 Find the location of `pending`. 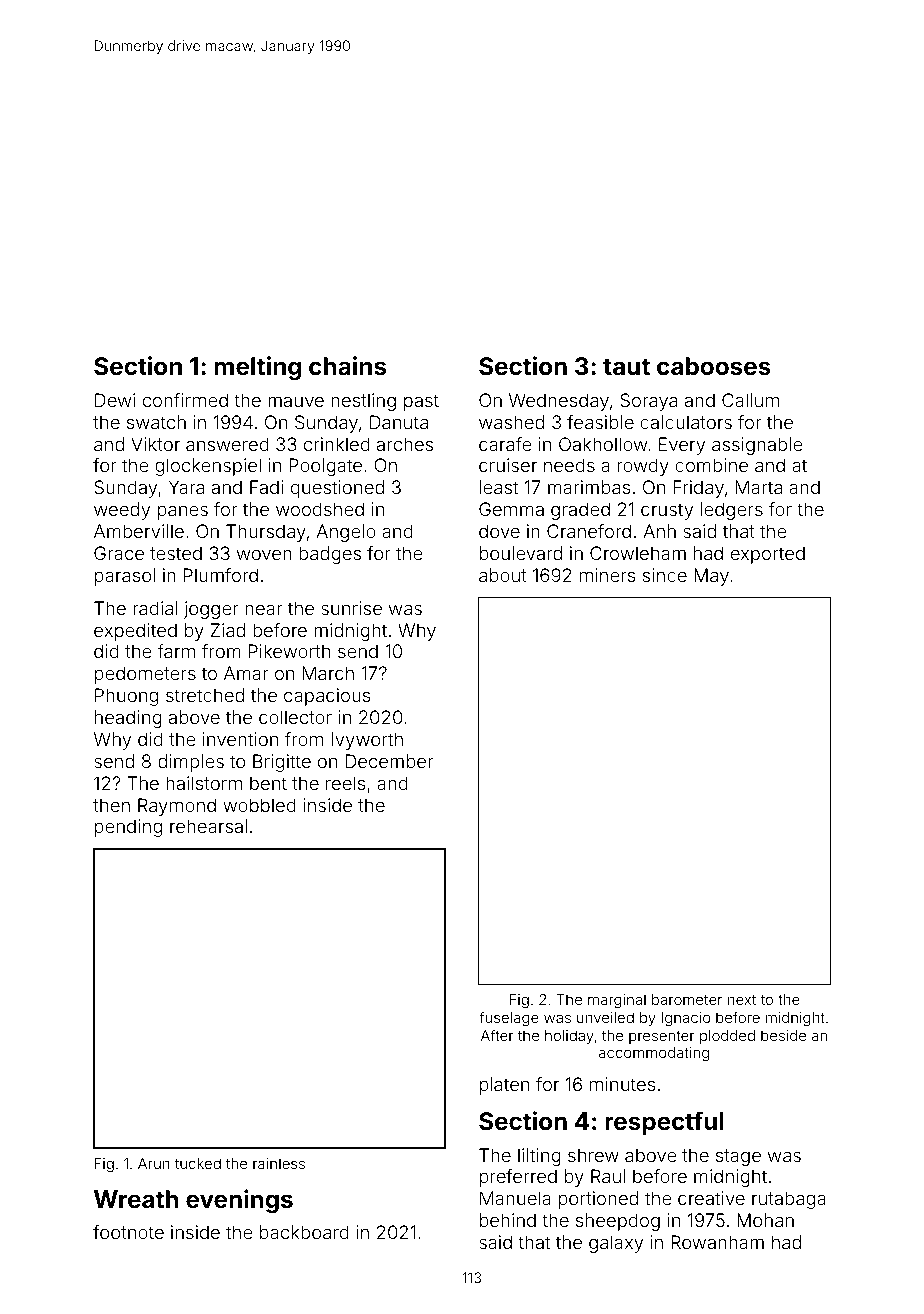

pending is located at coordinates (128, 828).
